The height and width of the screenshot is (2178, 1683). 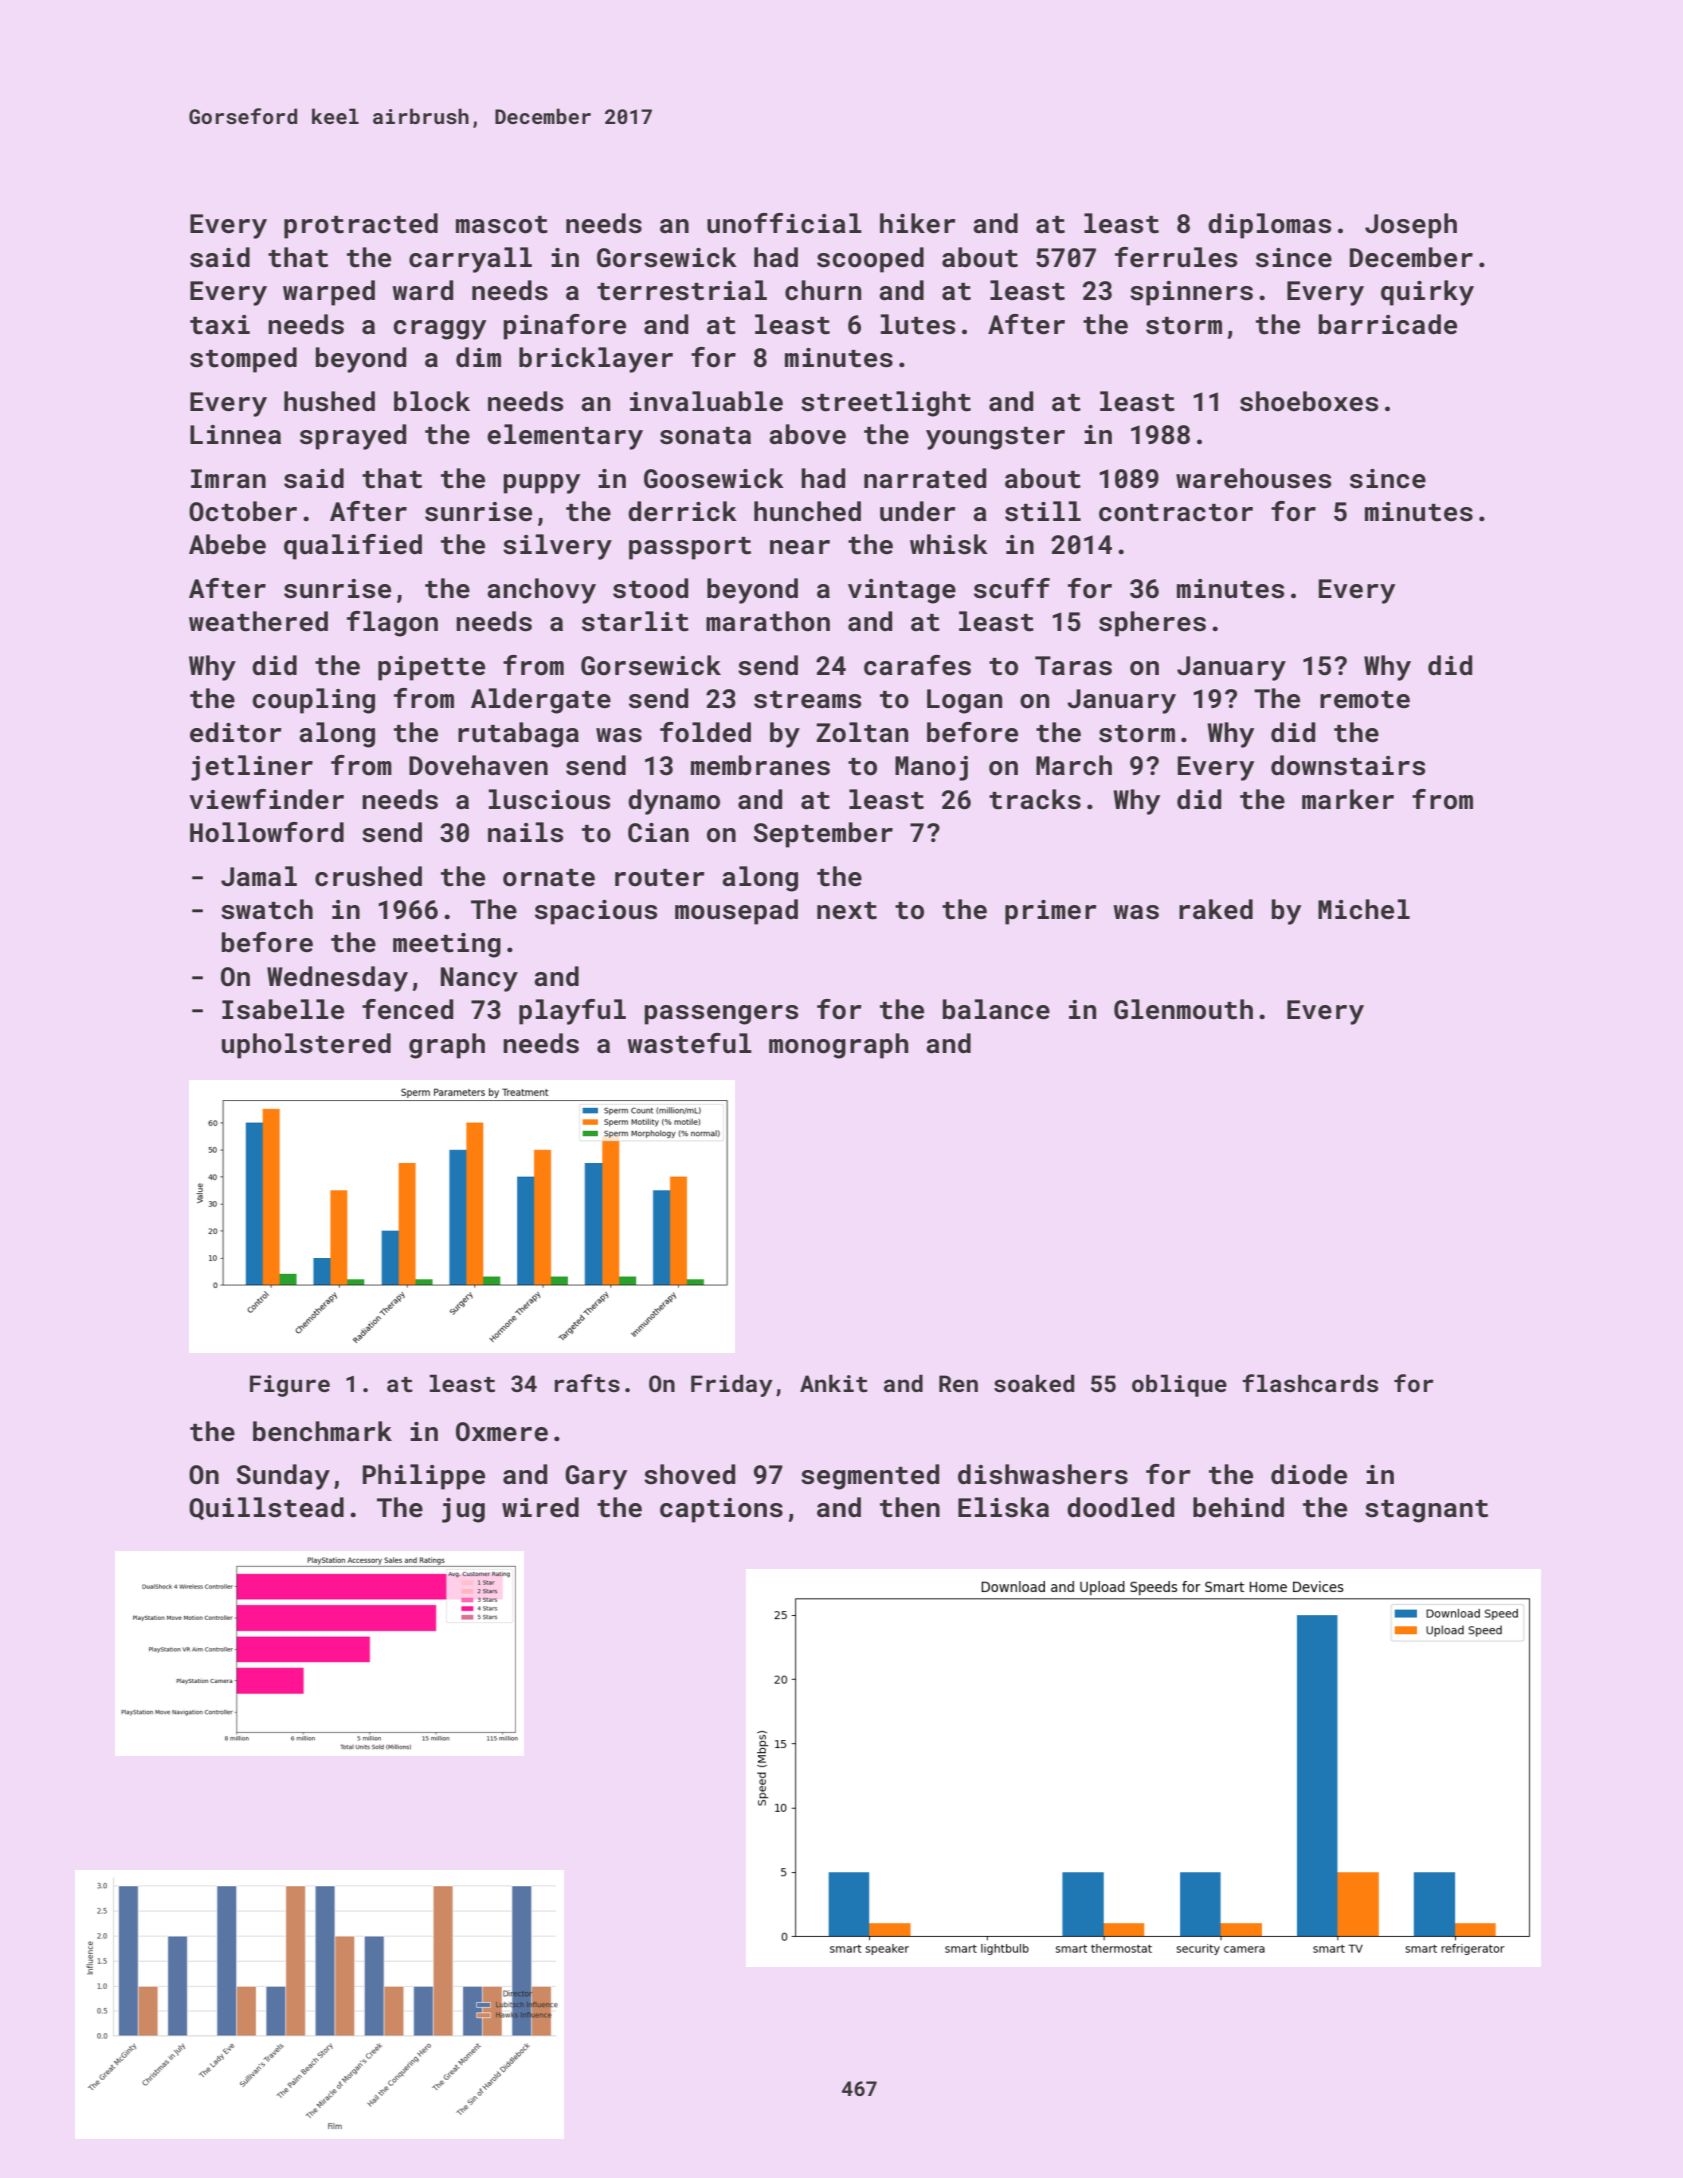 What do you see at coordinates (541, 484) in the screenshot?
I see `puppy` at bounding box center [541, 484].
